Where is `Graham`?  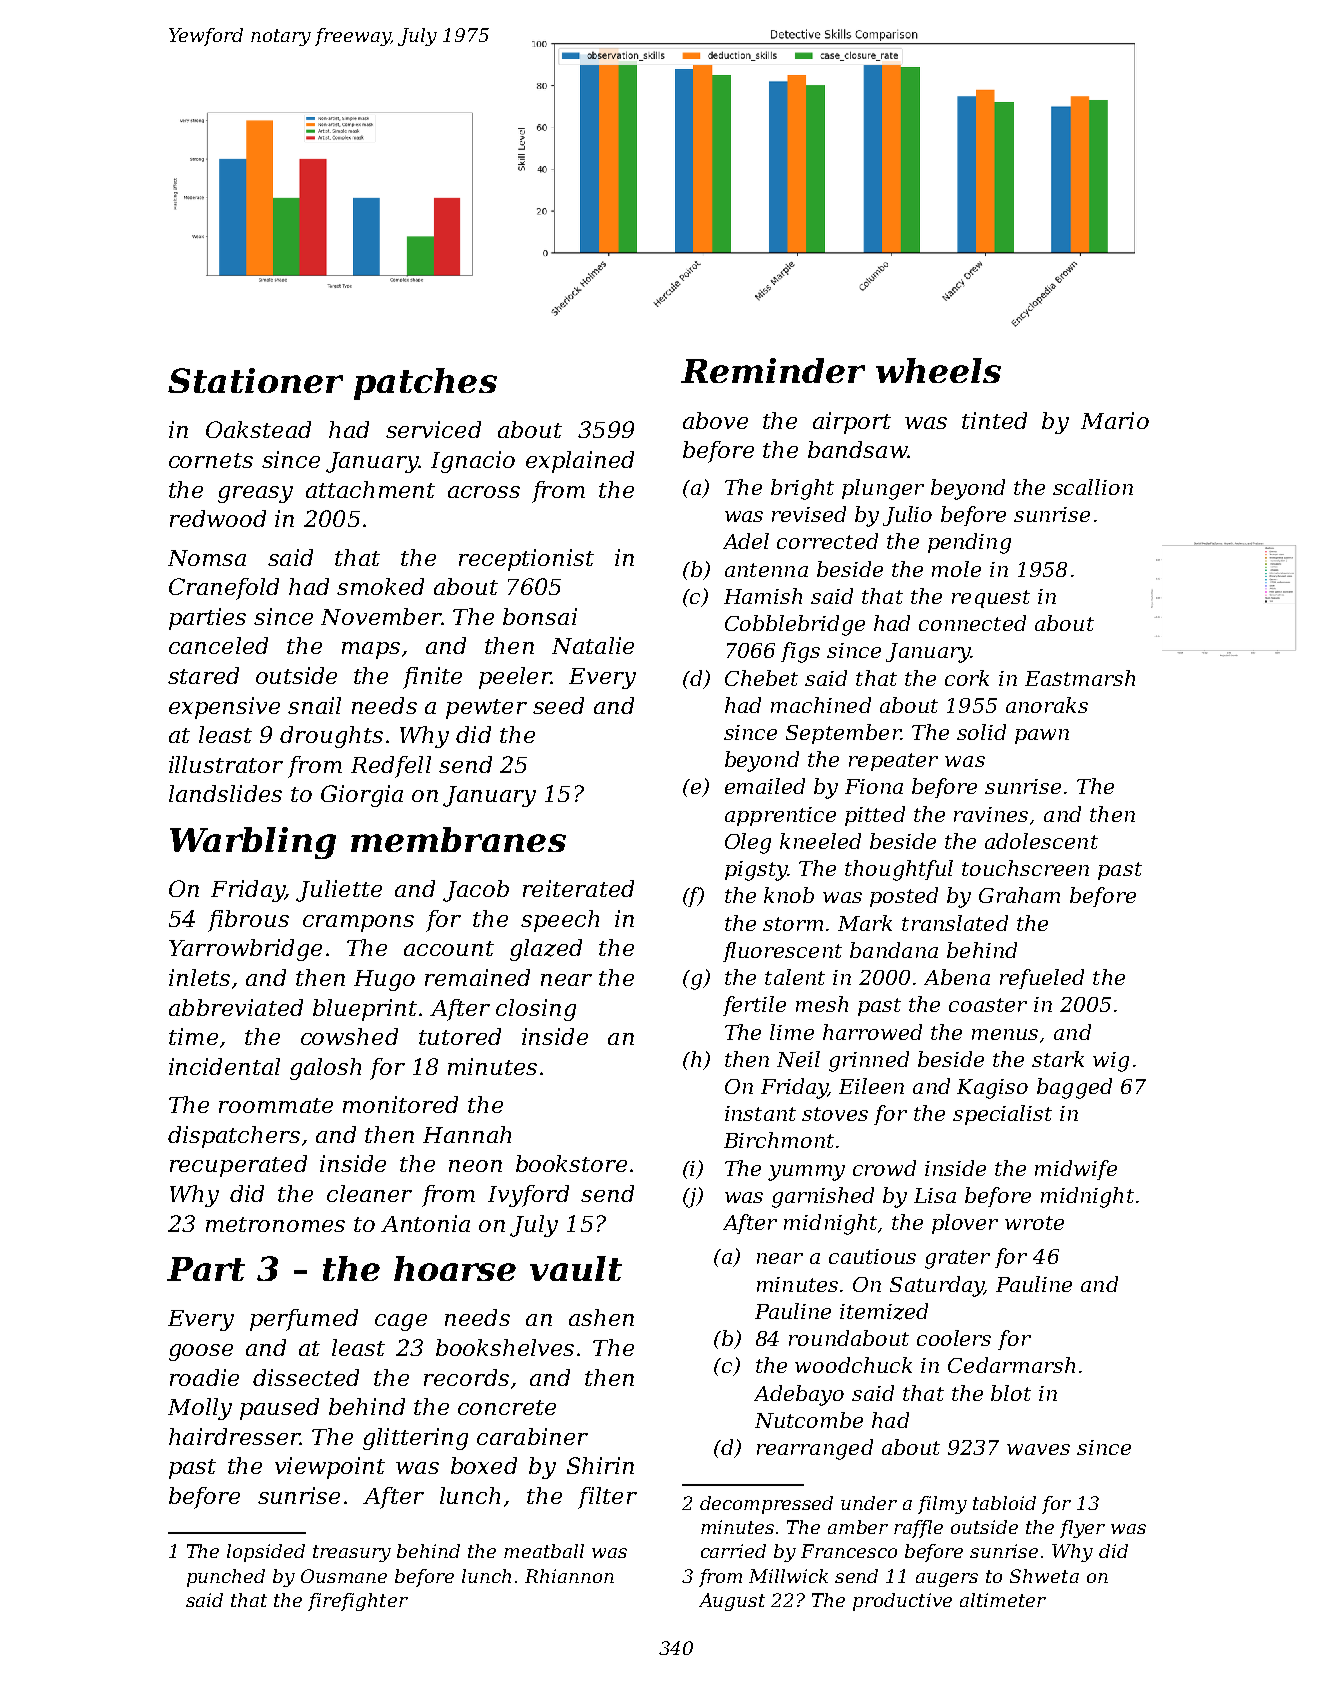
Graham is located at coordinates (1019, 895).
